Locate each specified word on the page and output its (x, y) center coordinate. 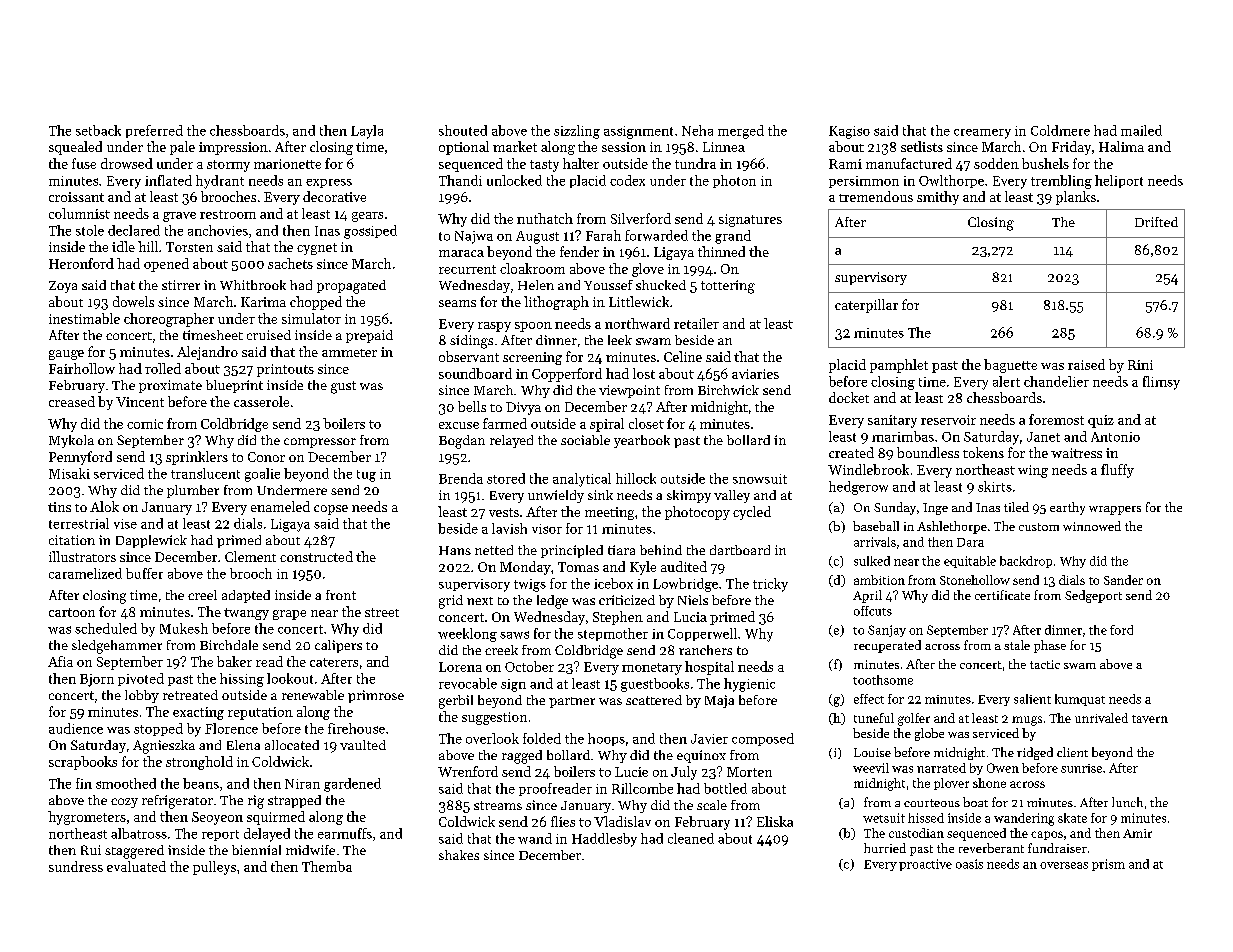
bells (472, 406)
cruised (269, 335)
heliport (1119, 181)
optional (464, 148)
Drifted (1156, 222)
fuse (84, 163)
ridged (1035, 753)
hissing (242, 680)
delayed (267, 835)
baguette (1010, 366)
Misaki (69, 473)
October (529, 666)
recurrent (467, 269)
